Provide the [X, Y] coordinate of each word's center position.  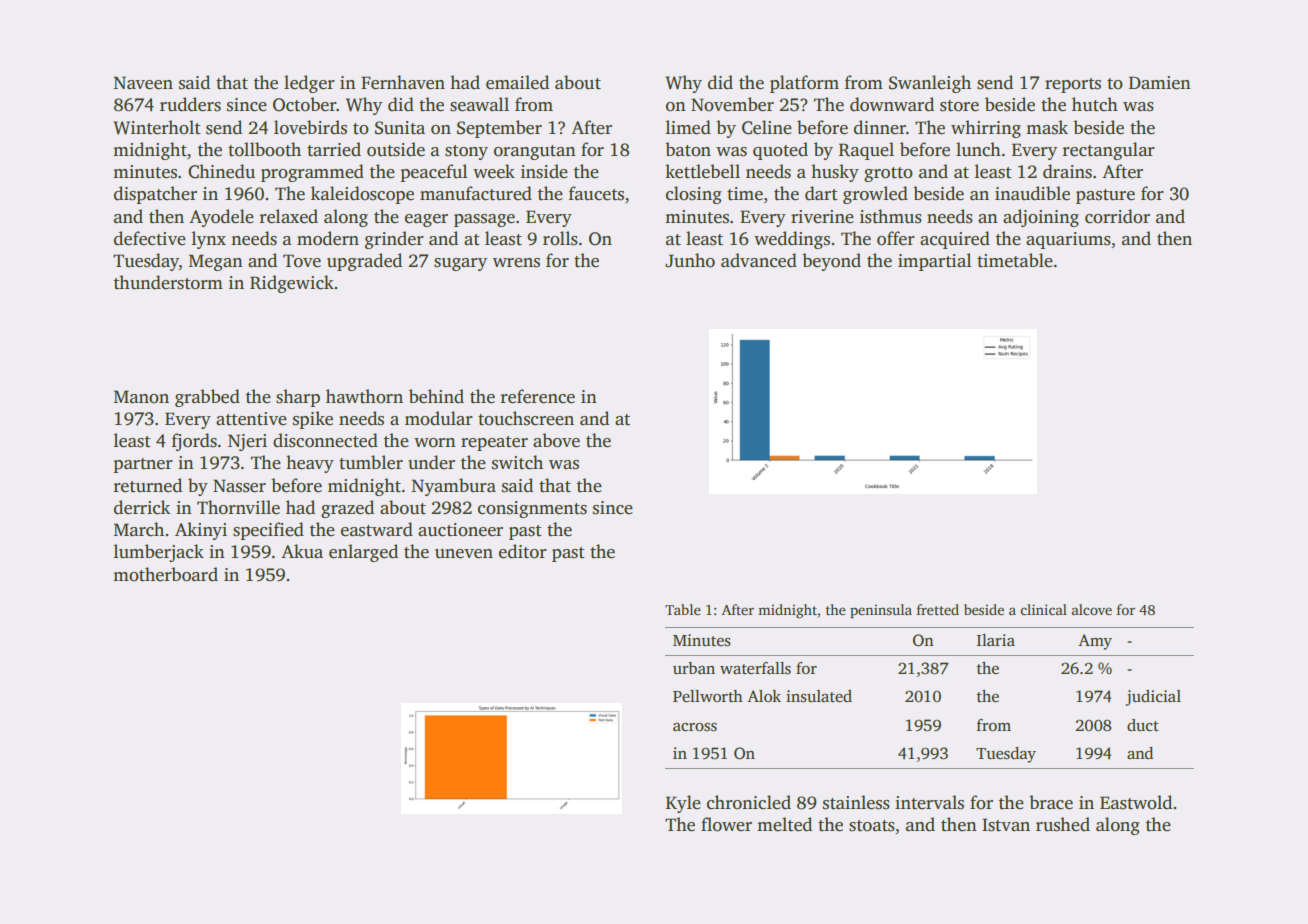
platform [804, 84]
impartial [934, 262]
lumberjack [159, 553]
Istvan [1006, 825]
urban [694, 668]
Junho [690, 260]
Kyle [683, 804]
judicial [1153, 698]
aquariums [1068, 240]
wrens [516, 263]
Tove [302, 261]
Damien [1160, 83]
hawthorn [364, 396]
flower [726, 824]
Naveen [143, 83]
